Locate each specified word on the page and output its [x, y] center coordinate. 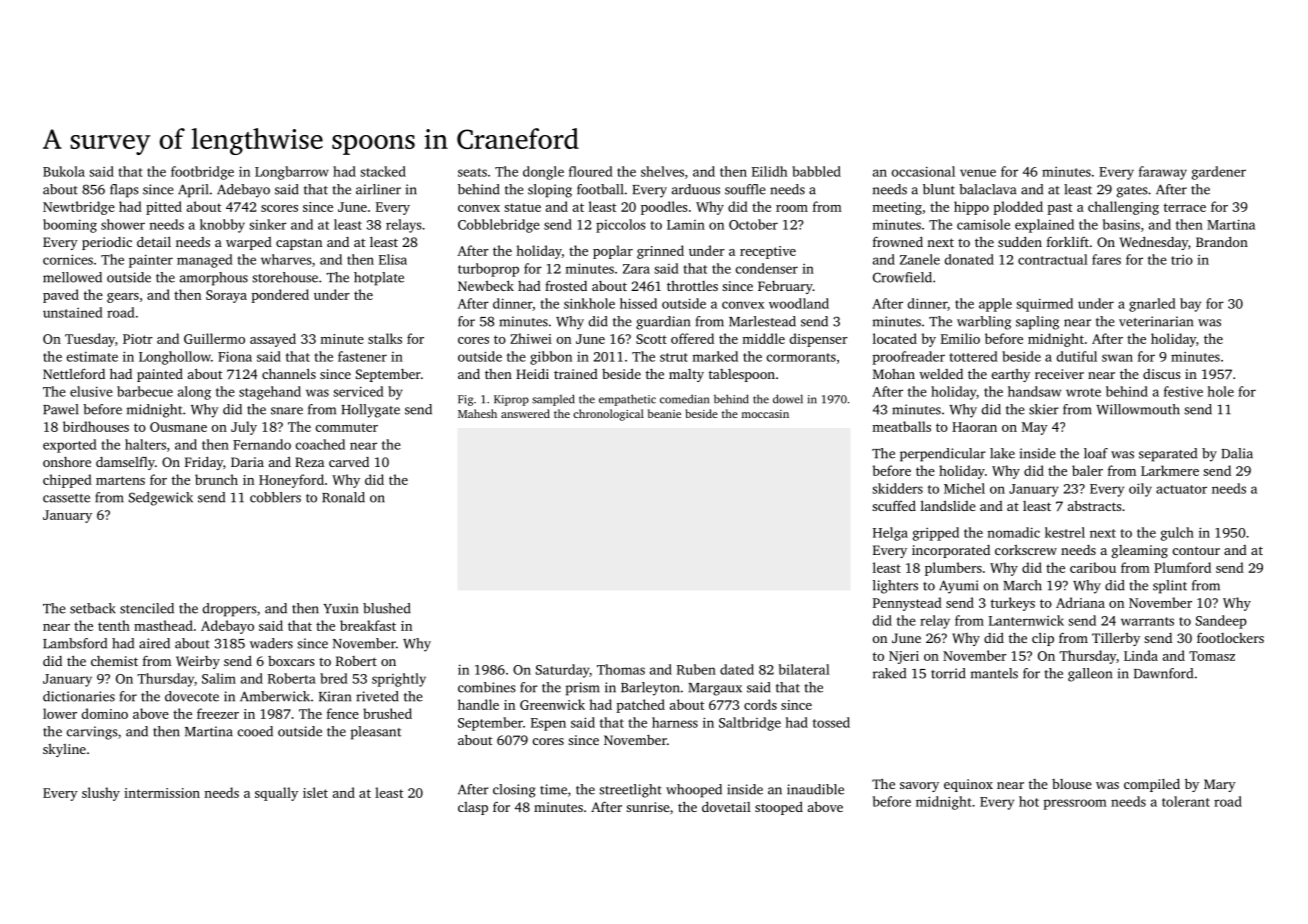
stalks [385, 338]
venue [978, 173]
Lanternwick [1026, 620]
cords [760, 704]
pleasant [376, 733]
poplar [613, 252]
